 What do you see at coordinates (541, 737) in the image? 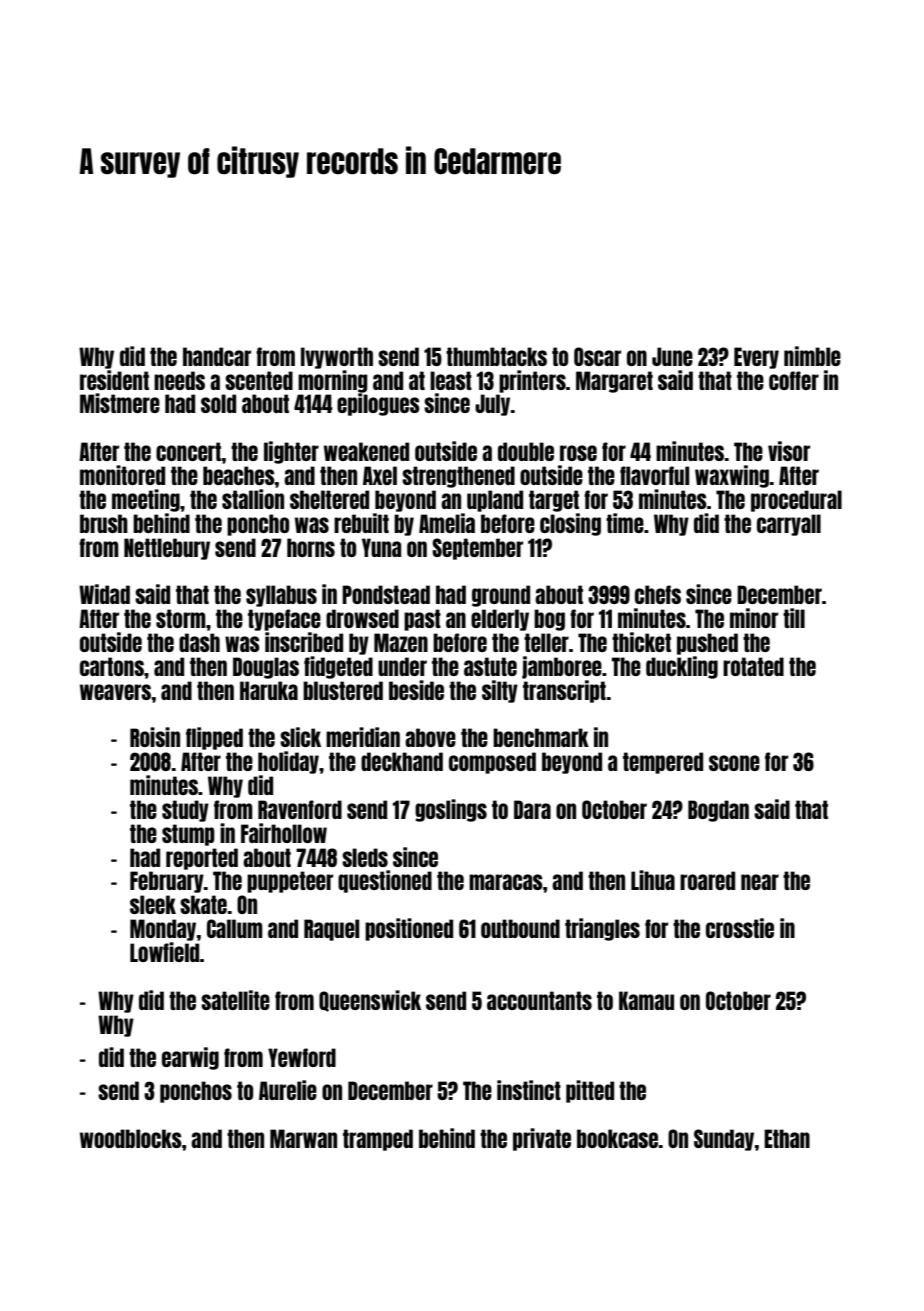
I see `benchmark` at bounding box center [541, 737].
